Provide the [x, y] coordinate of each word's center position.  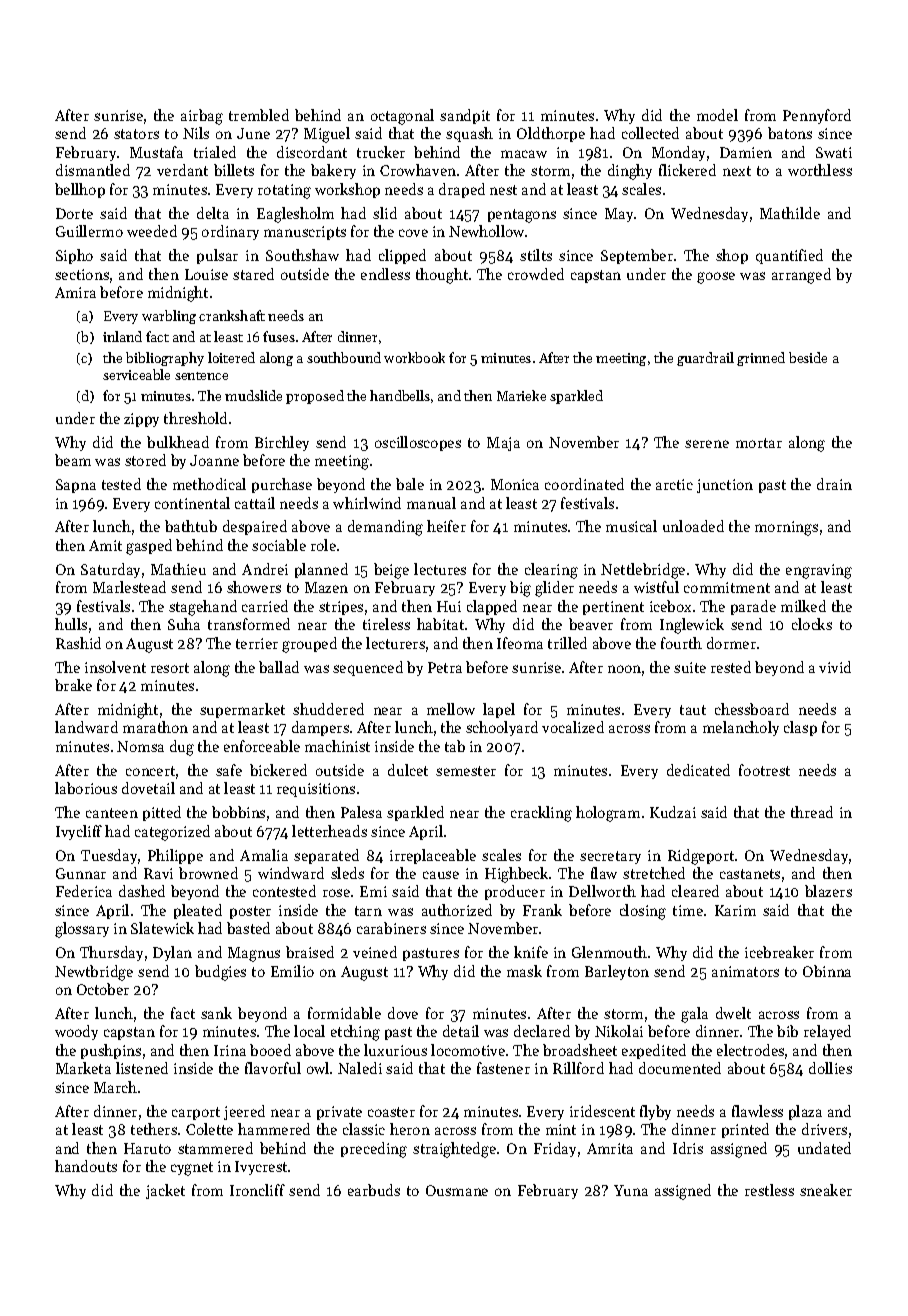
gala [694, 1015]
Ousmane [457, 1190]
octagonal [402, 117]
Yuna [631, 1190]
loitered [231, 357]
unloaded [693, 526]
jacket [165, 1191]
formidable [344, 1013]
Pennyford [817, 116]
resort [170, 668]
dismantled [93, 170]
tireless [386, 624]
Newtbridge [94, 973]
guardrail [705, 359]
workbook [414, 357]
